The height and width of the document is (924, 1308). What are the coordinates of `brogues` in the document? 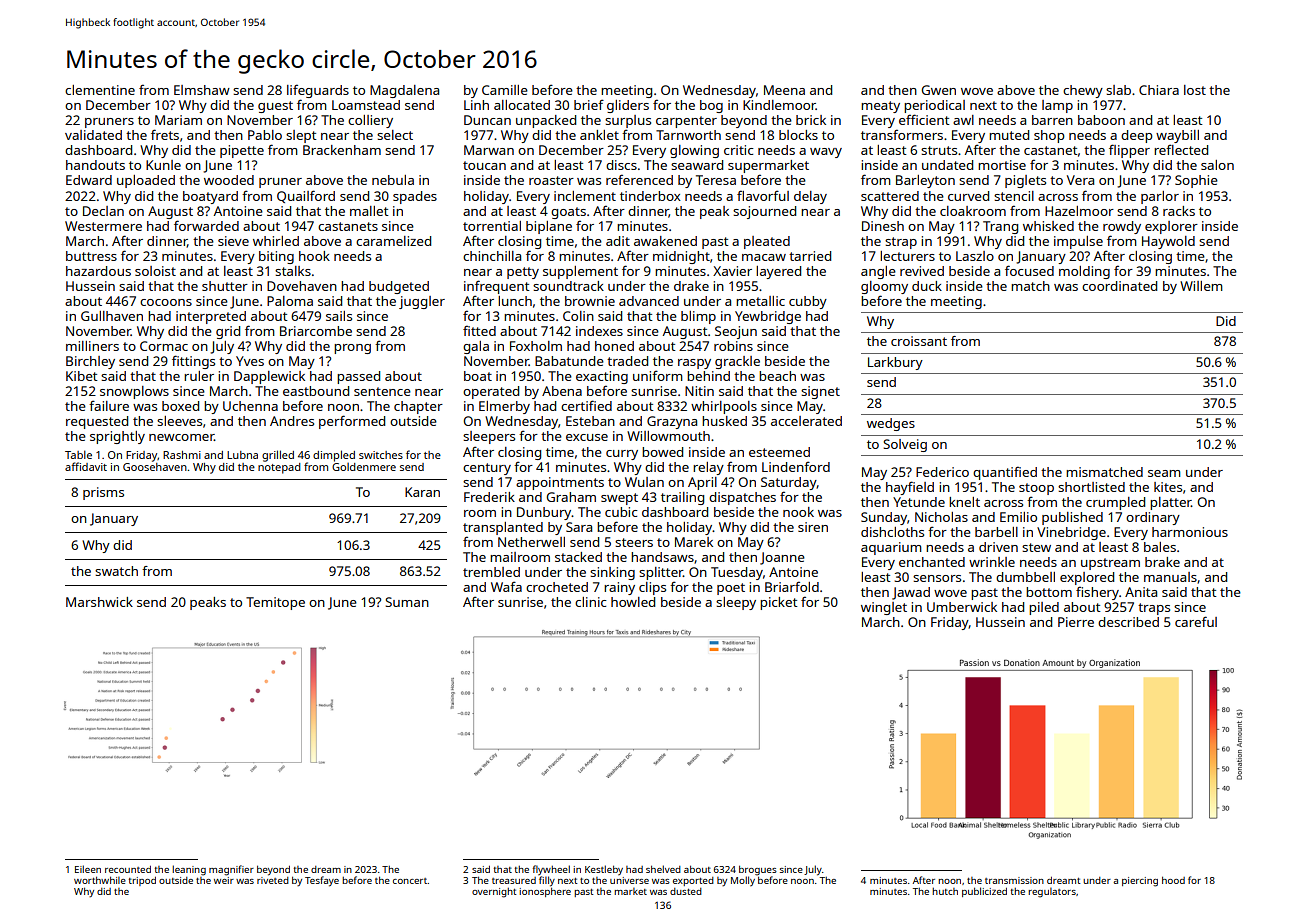 It's located at (758, 870).
